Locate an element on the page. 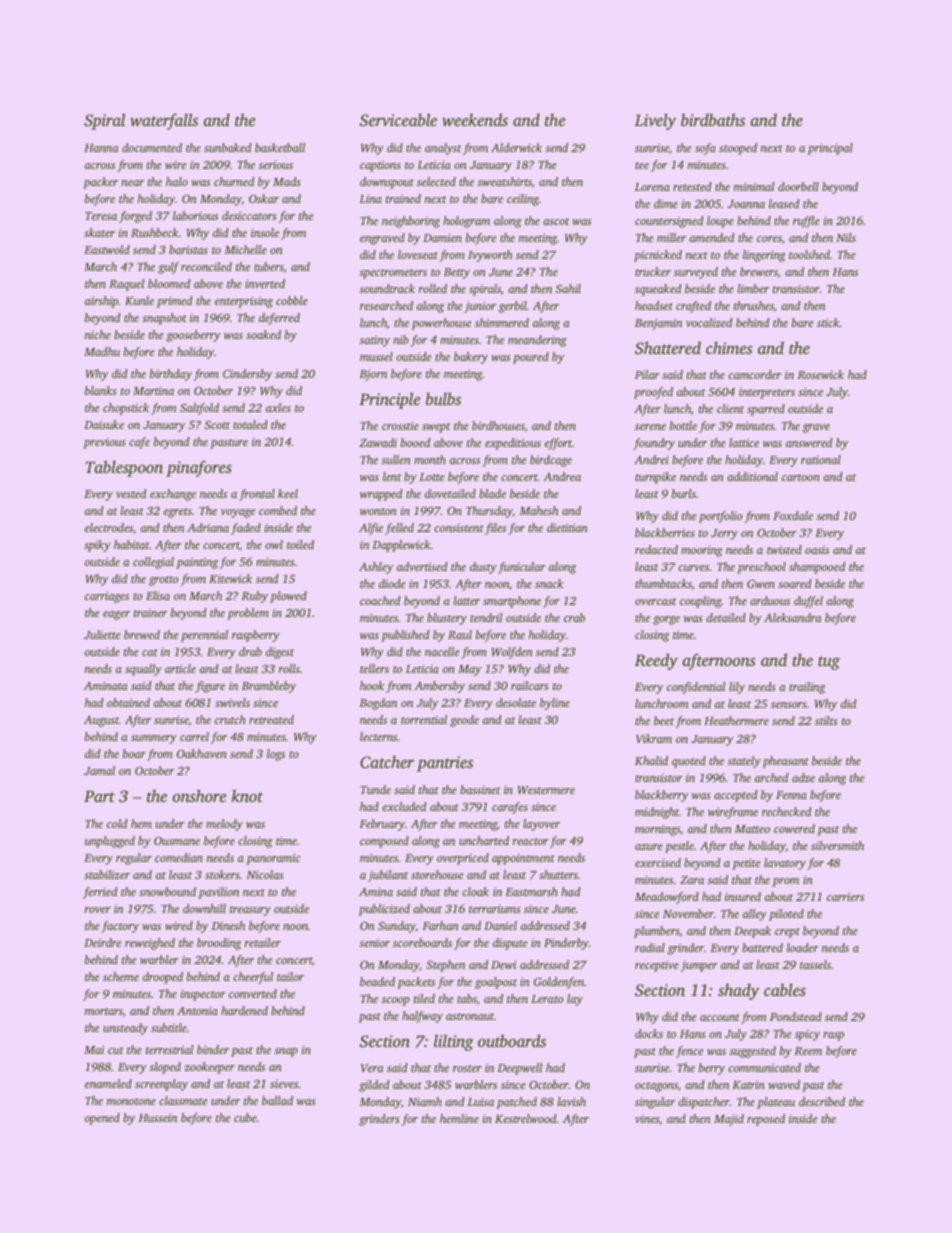 This image has width=952, height=1233. converted is located at coordinates (253, 993).
